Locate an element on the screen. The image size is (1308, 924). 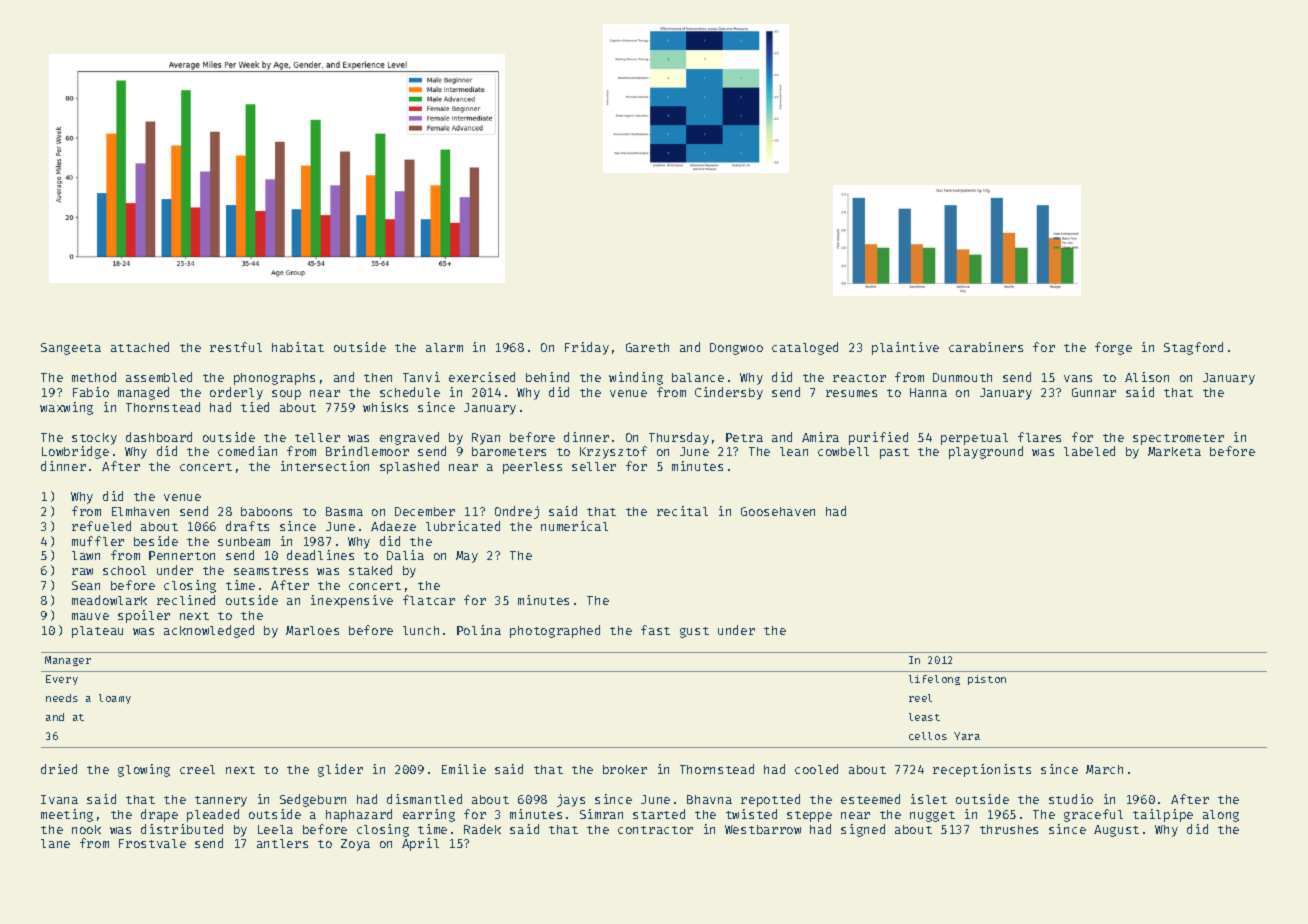
dashboard is located at coordinates (159, 437).
